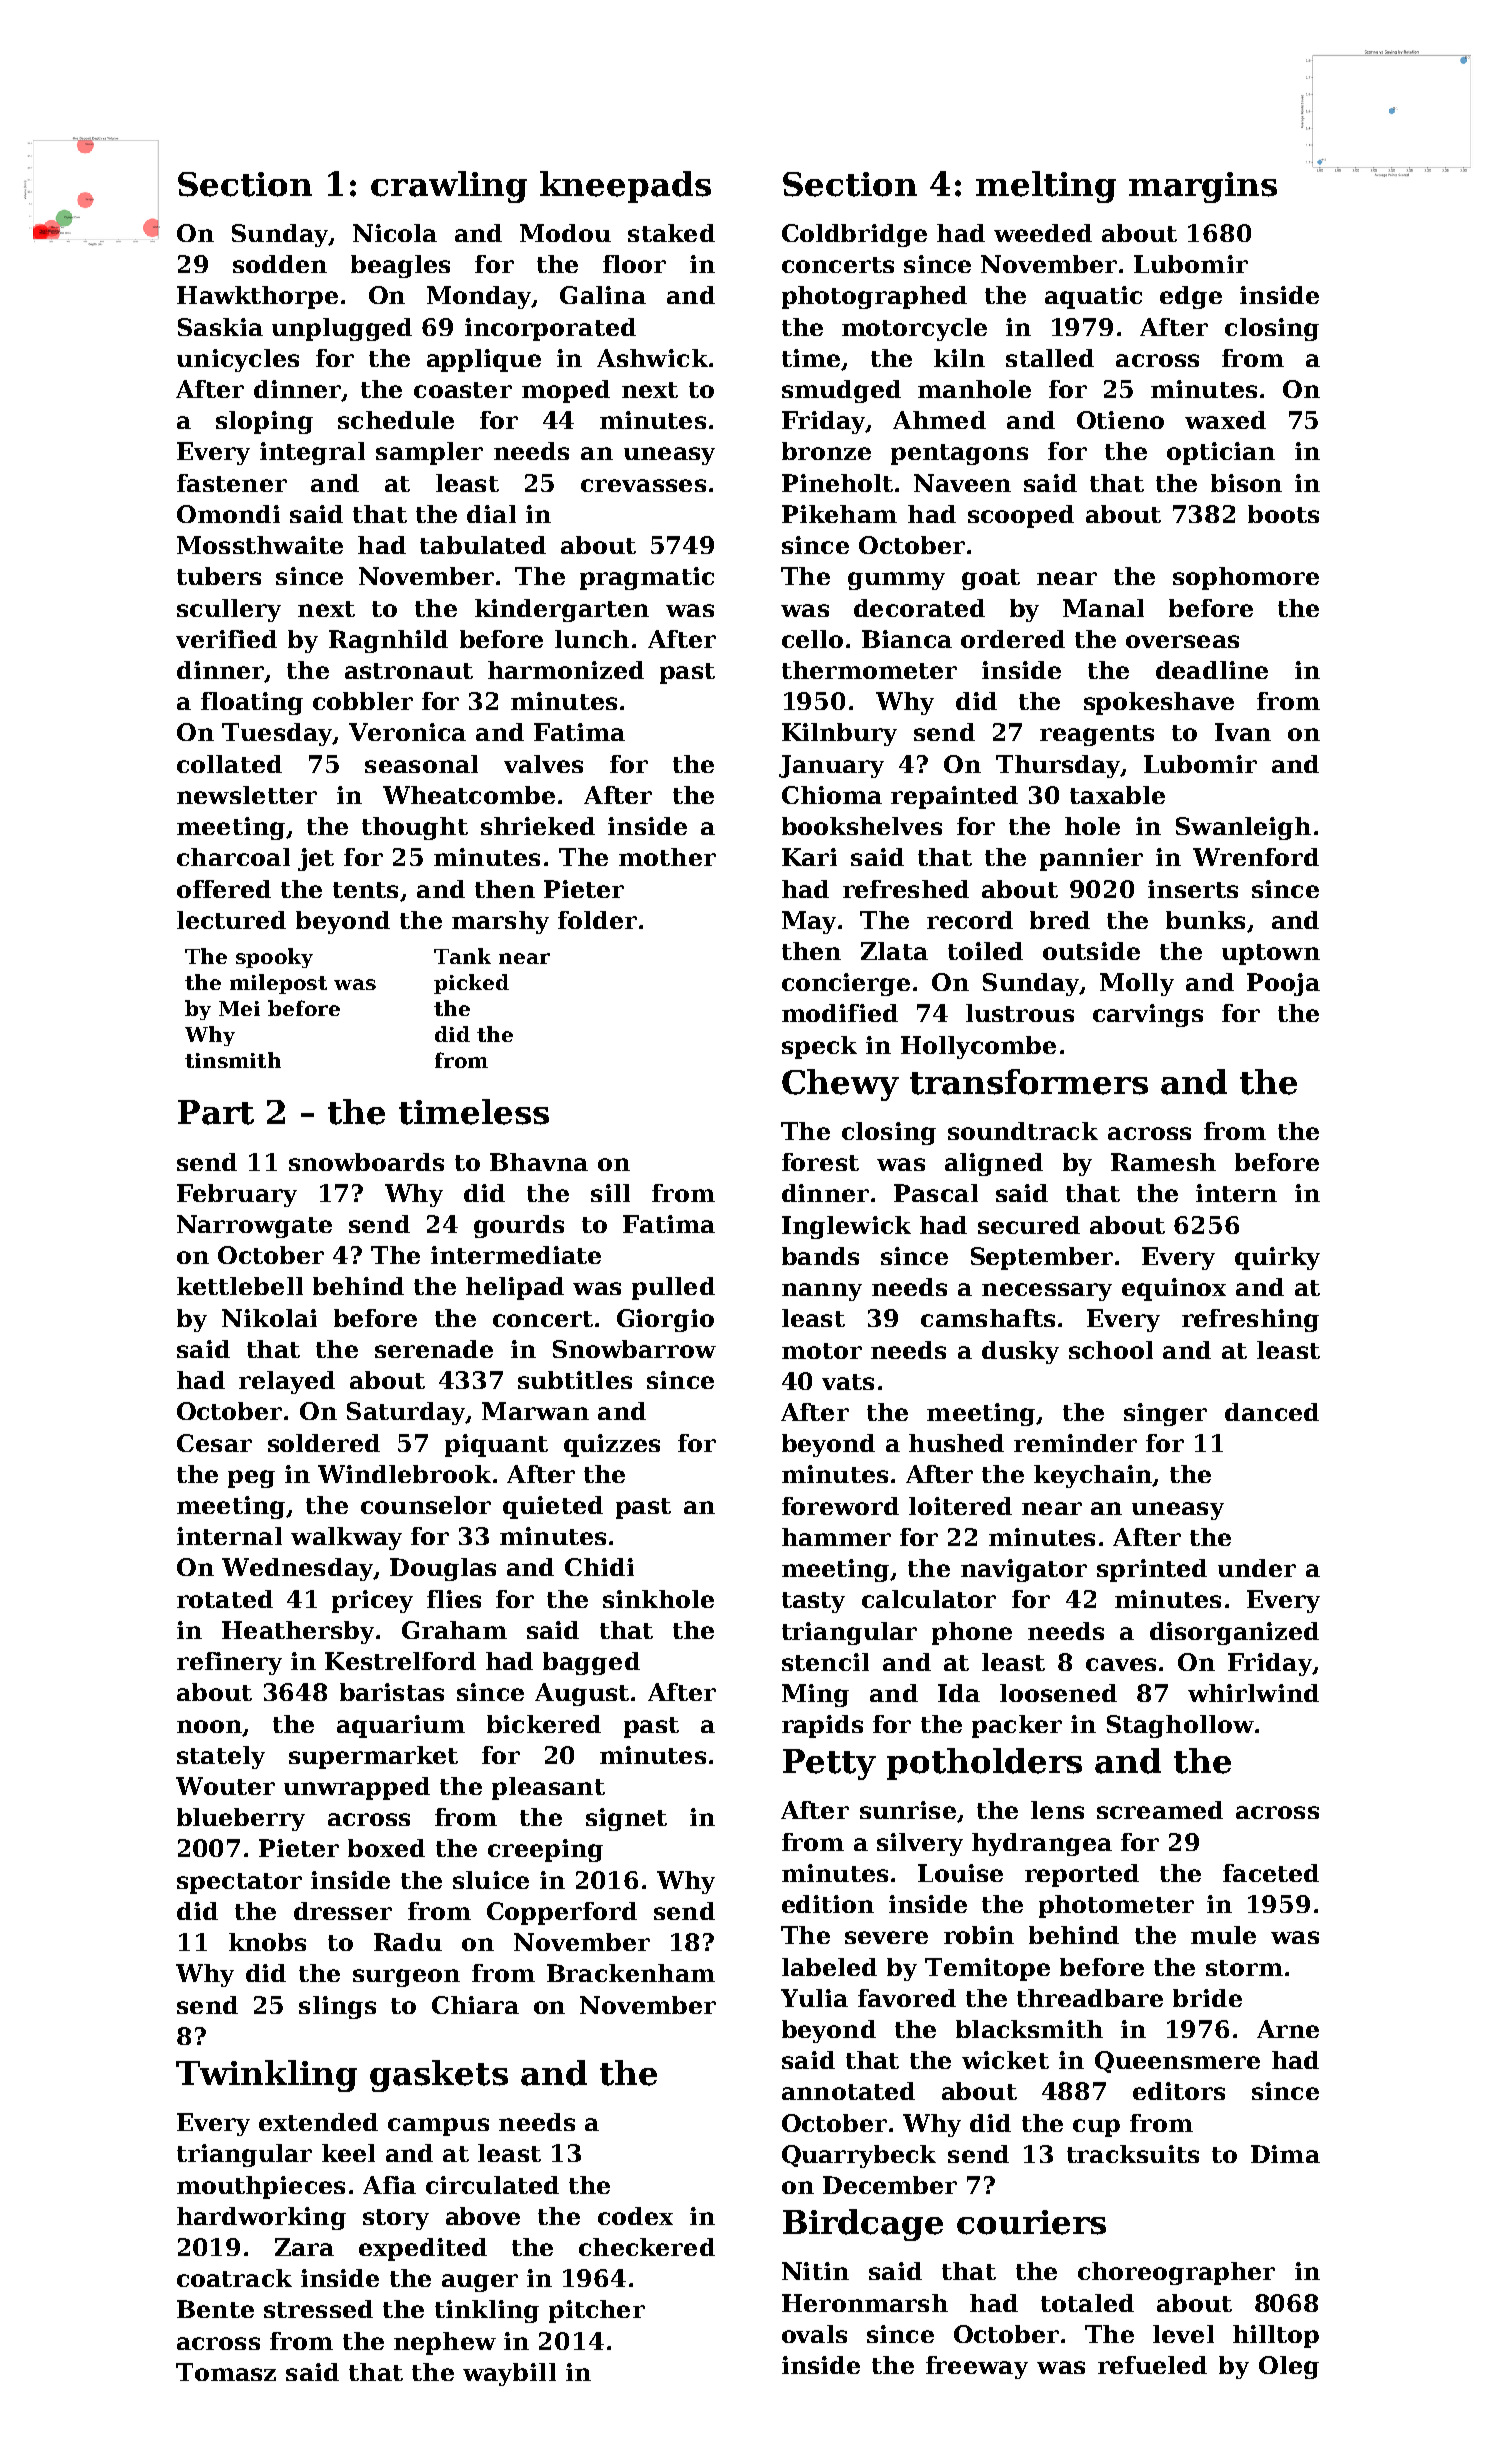  What do you see at coordinates (647, 578) in the image?
I see `pragmatic` at bounding box center [647, 578].
